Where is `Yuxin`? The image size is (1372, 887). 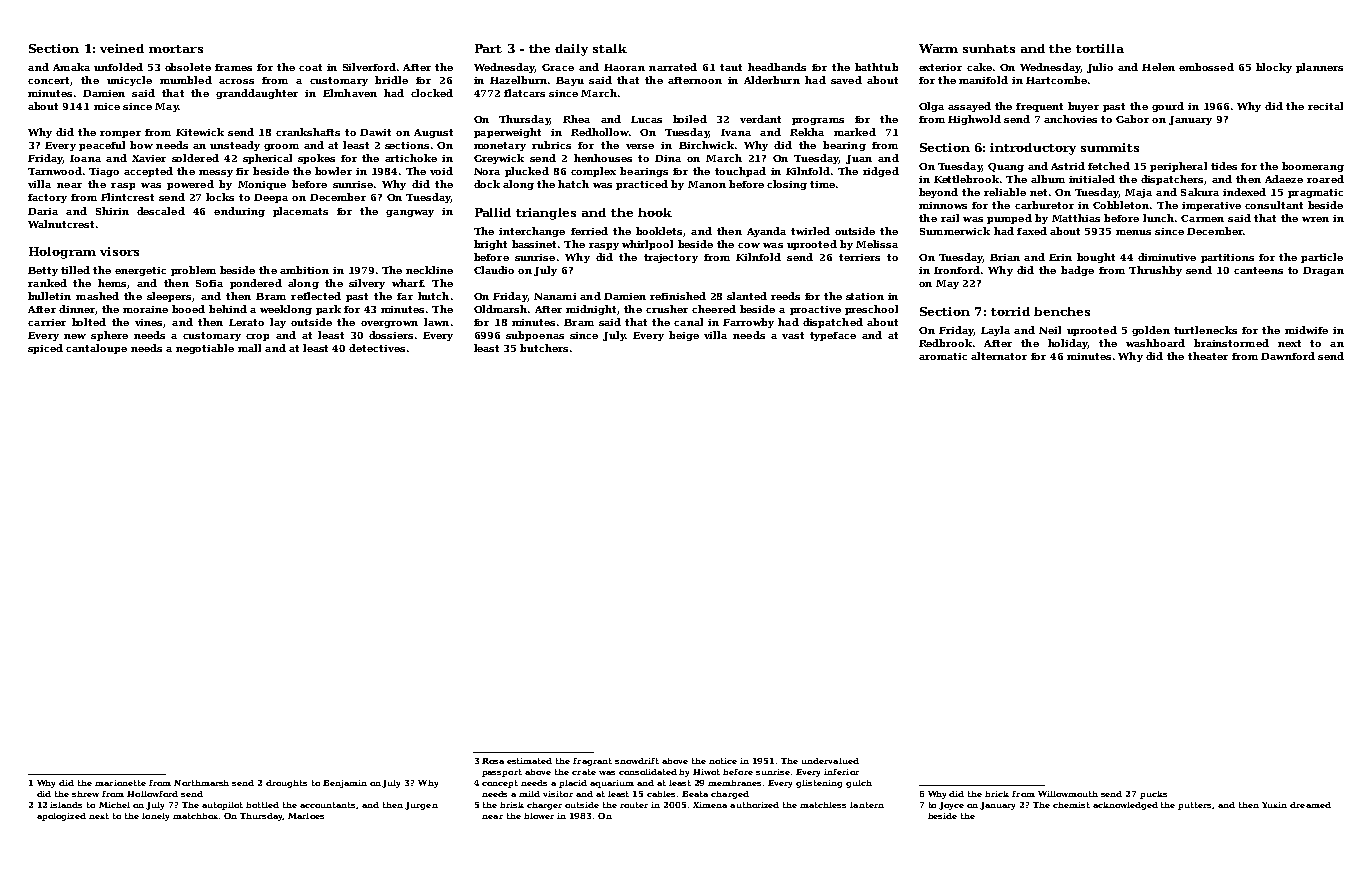
Yuxin is located at coordinates (1274, 805).
